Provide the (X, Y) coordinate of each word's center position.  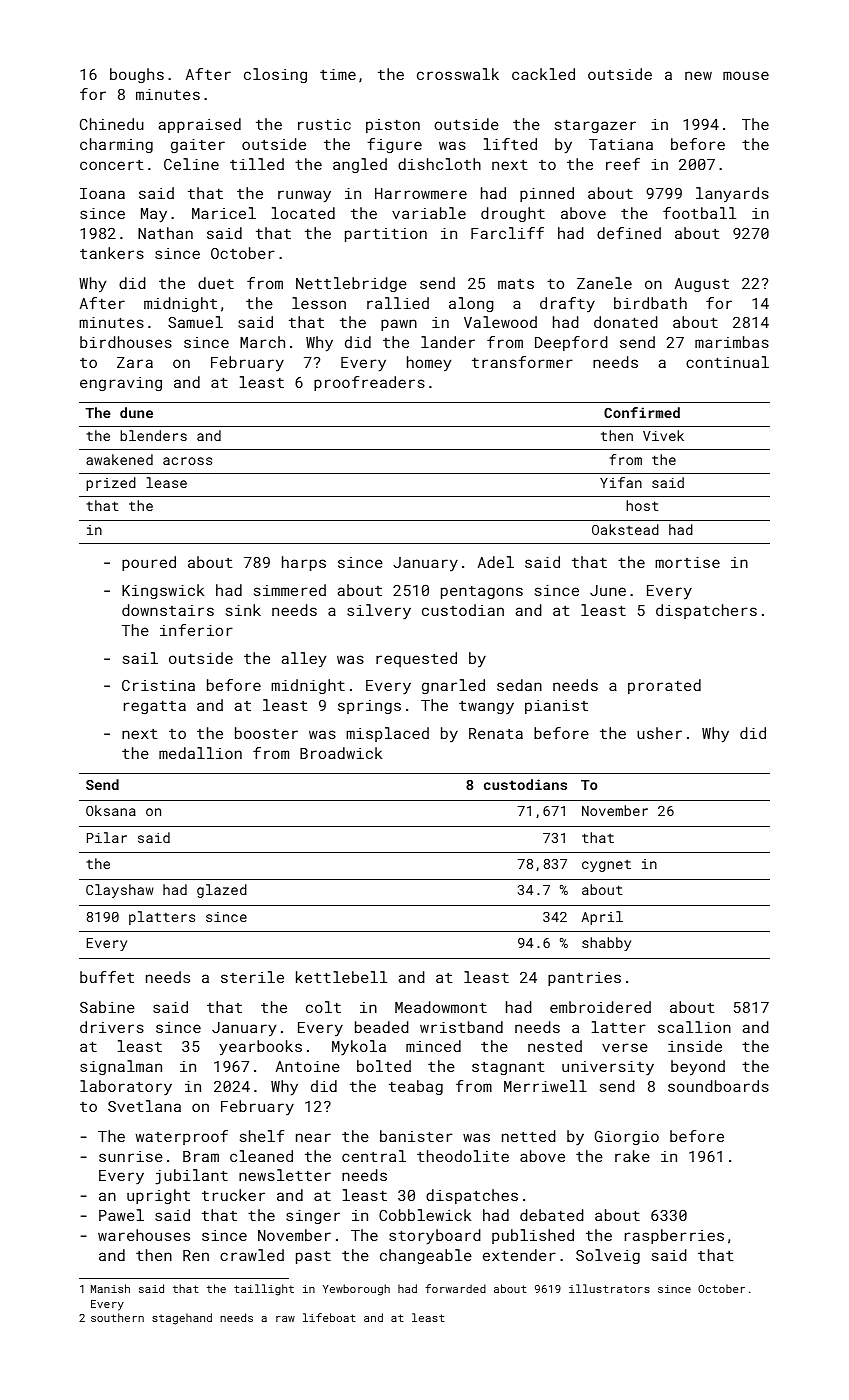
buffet (107, 977)
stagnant (508, 1068)
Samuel (195, 322)
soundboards (718, 1086)
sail (140, 658)
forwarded (455, 1288)
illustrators (609, 1288)
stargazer (595, 126)
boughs (137, 75)
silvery (379, 612)
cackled (543, 74)
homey (429, 364)
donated (626, 322)
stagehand (182, 1319)
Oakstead (625, 529)
